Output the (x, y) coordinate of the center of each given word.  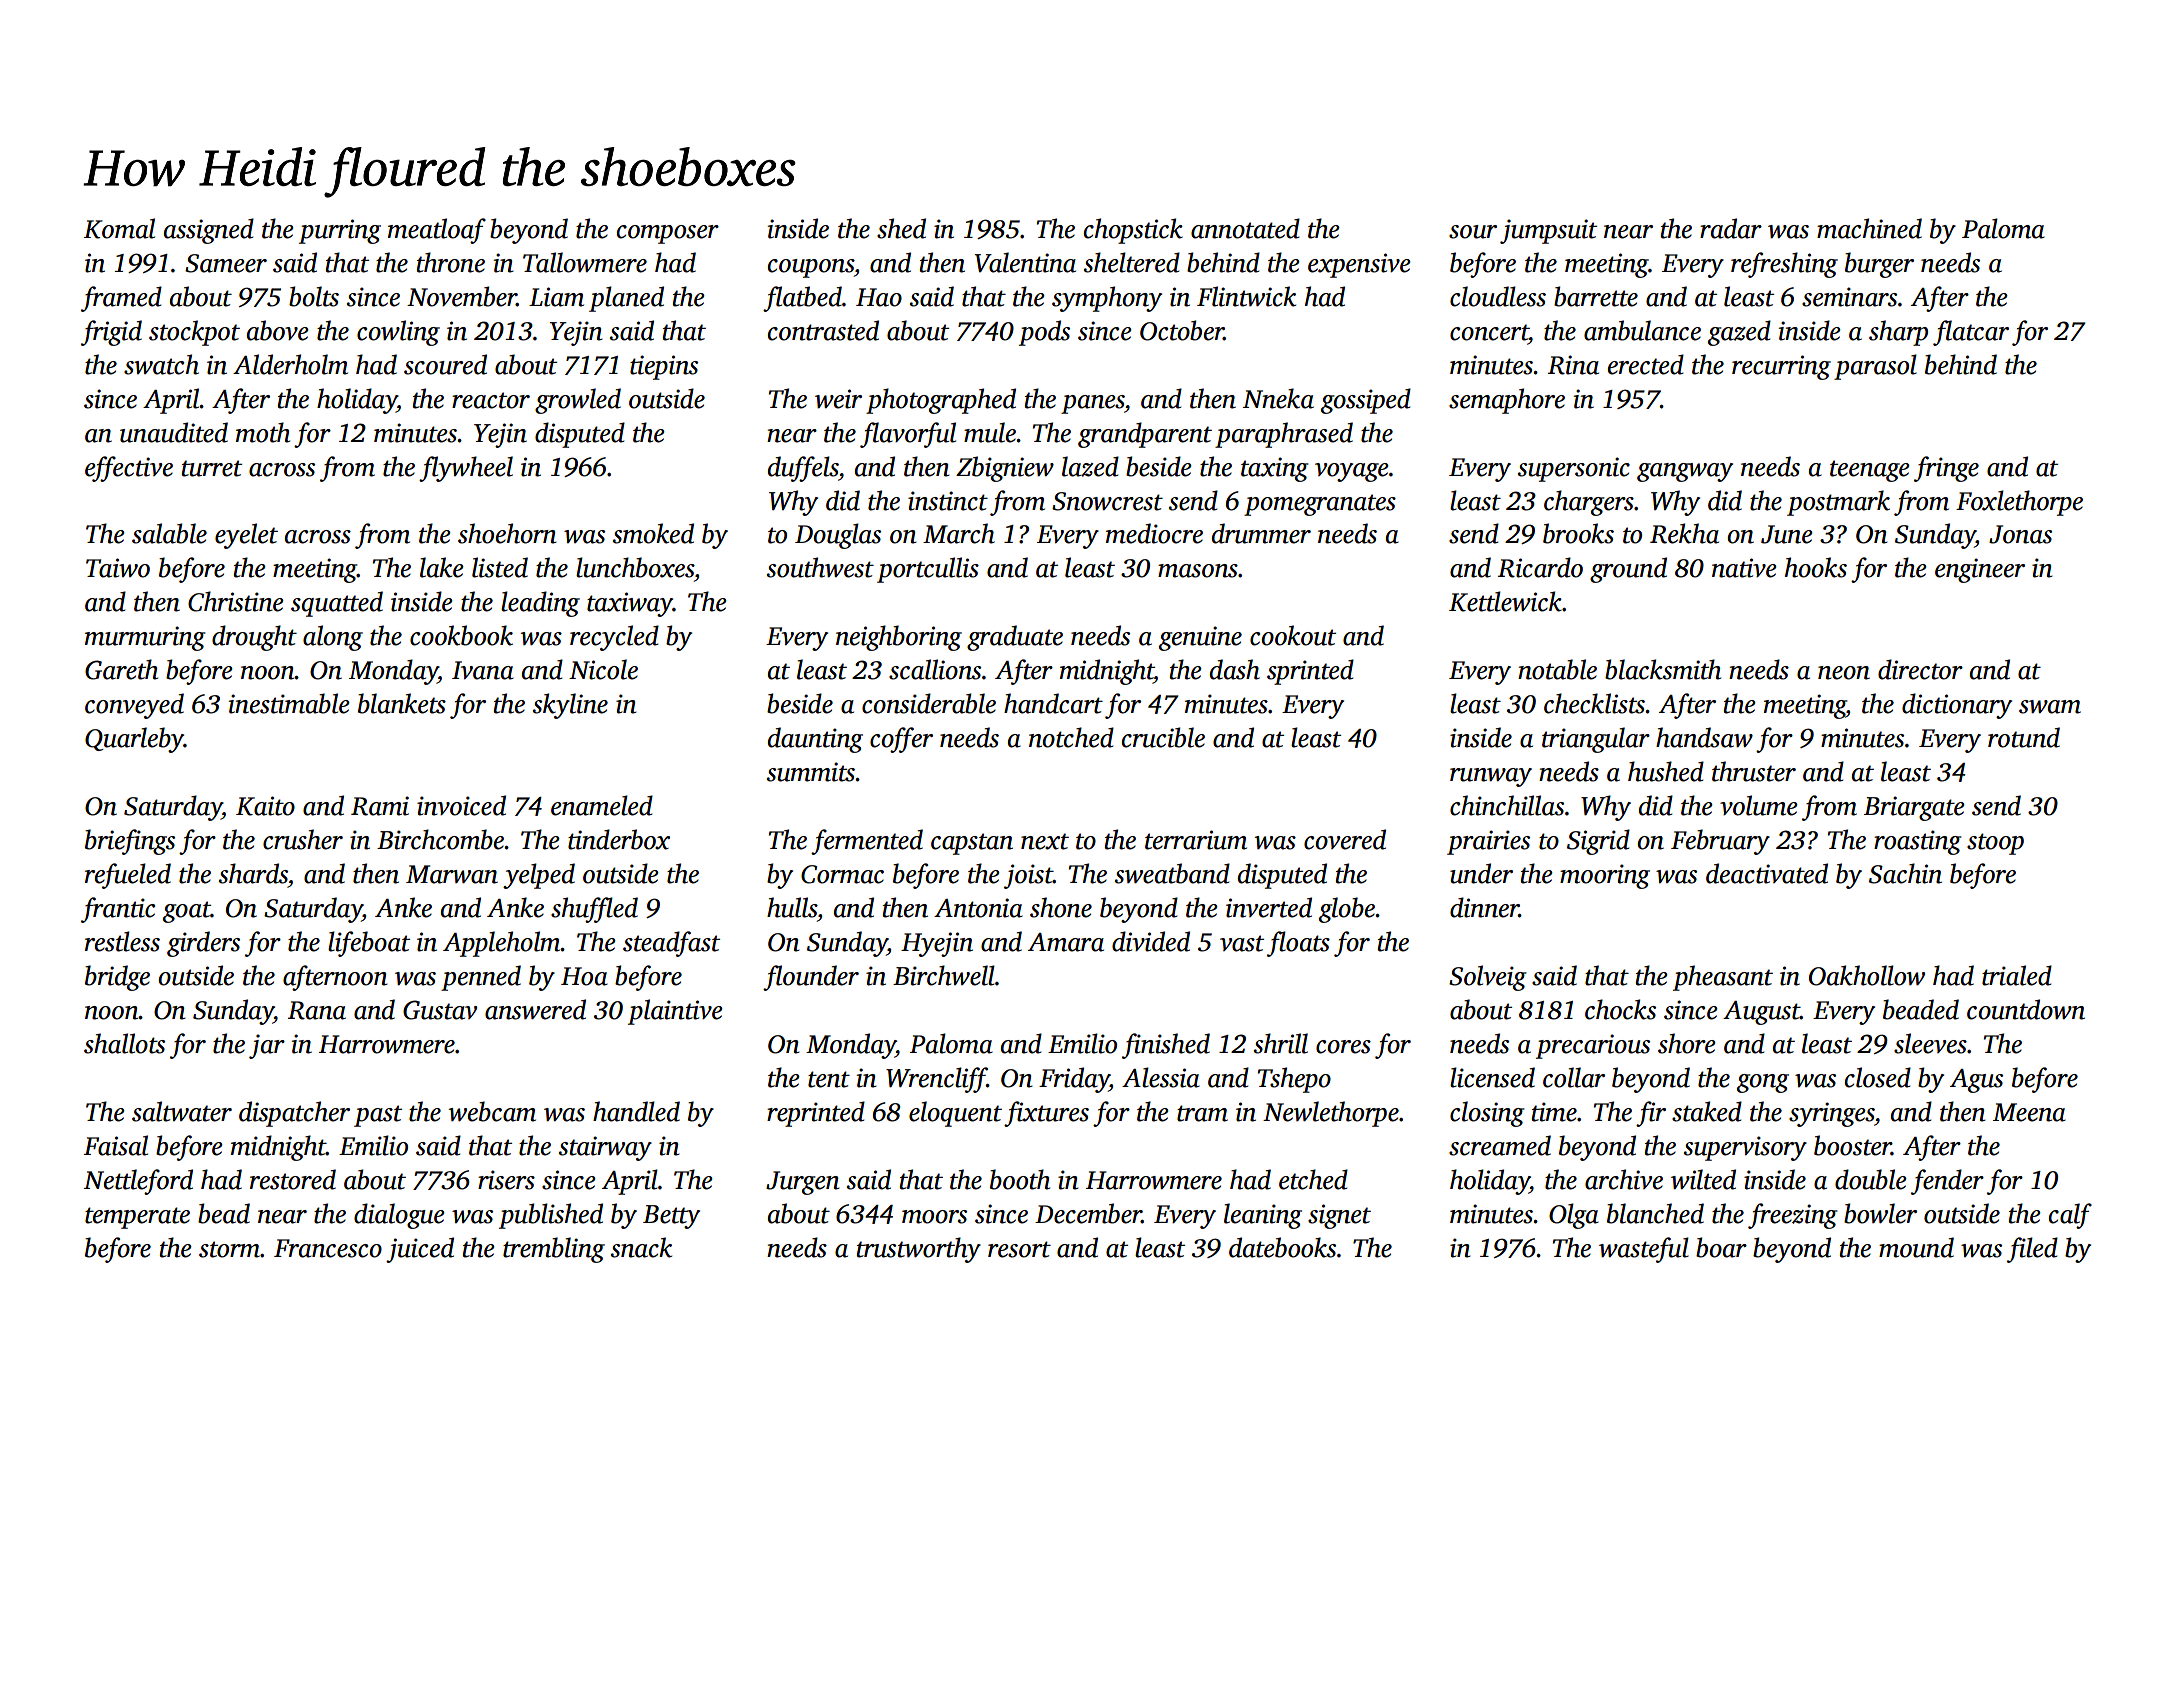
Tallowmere (585, 262)
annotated (1245, 228)
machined (1869, 228)
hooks (1816, 567)
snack (641, 1247)
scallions (935, 669)
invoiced (461, 805)
